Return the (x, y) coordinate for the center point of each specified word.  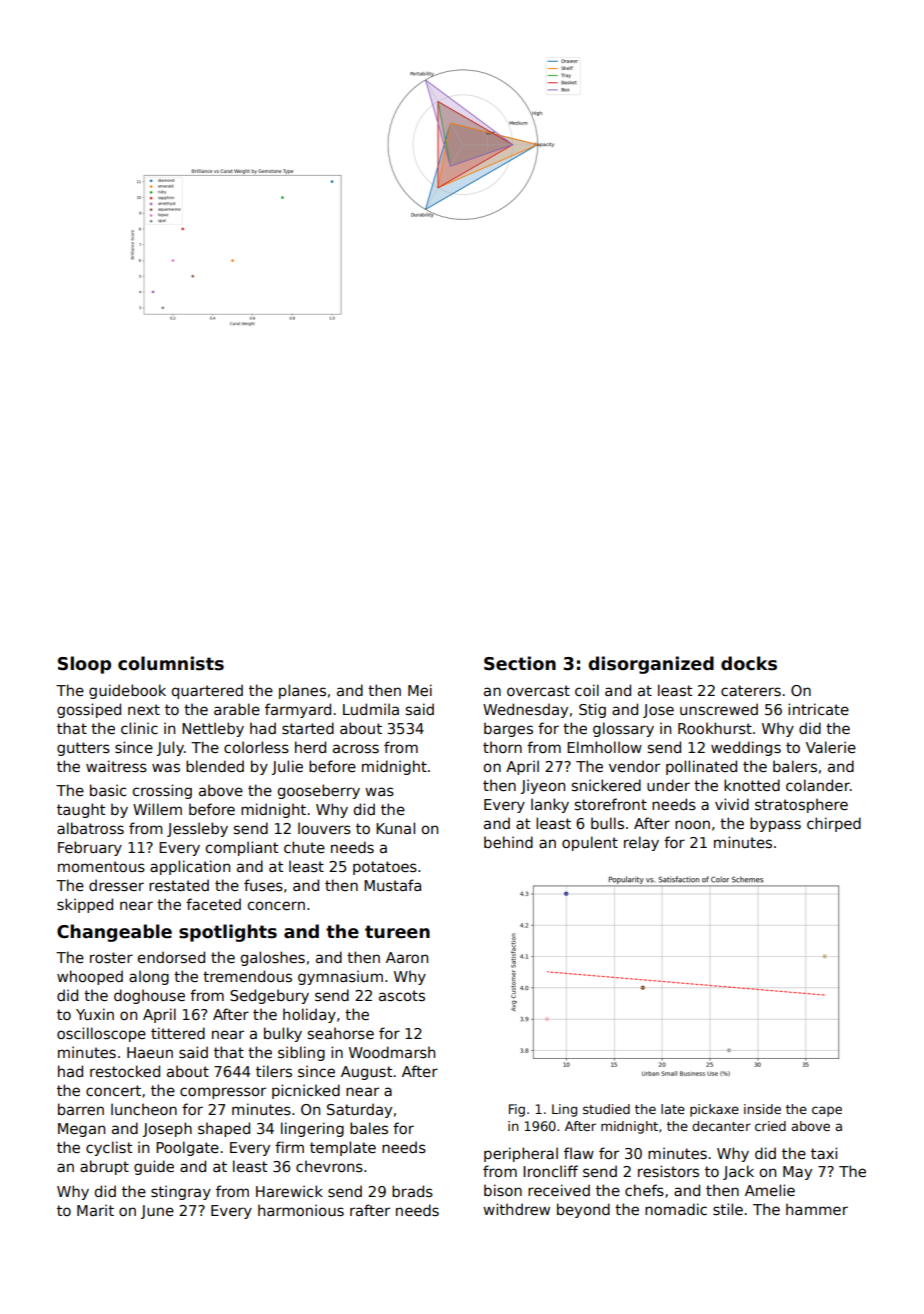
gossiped (89, 710)
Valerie (831, 747)
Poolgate (187, 1148)
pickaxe (714, 1110)
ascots (402, 995)
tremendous (247, 976)
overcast (538, 690)
